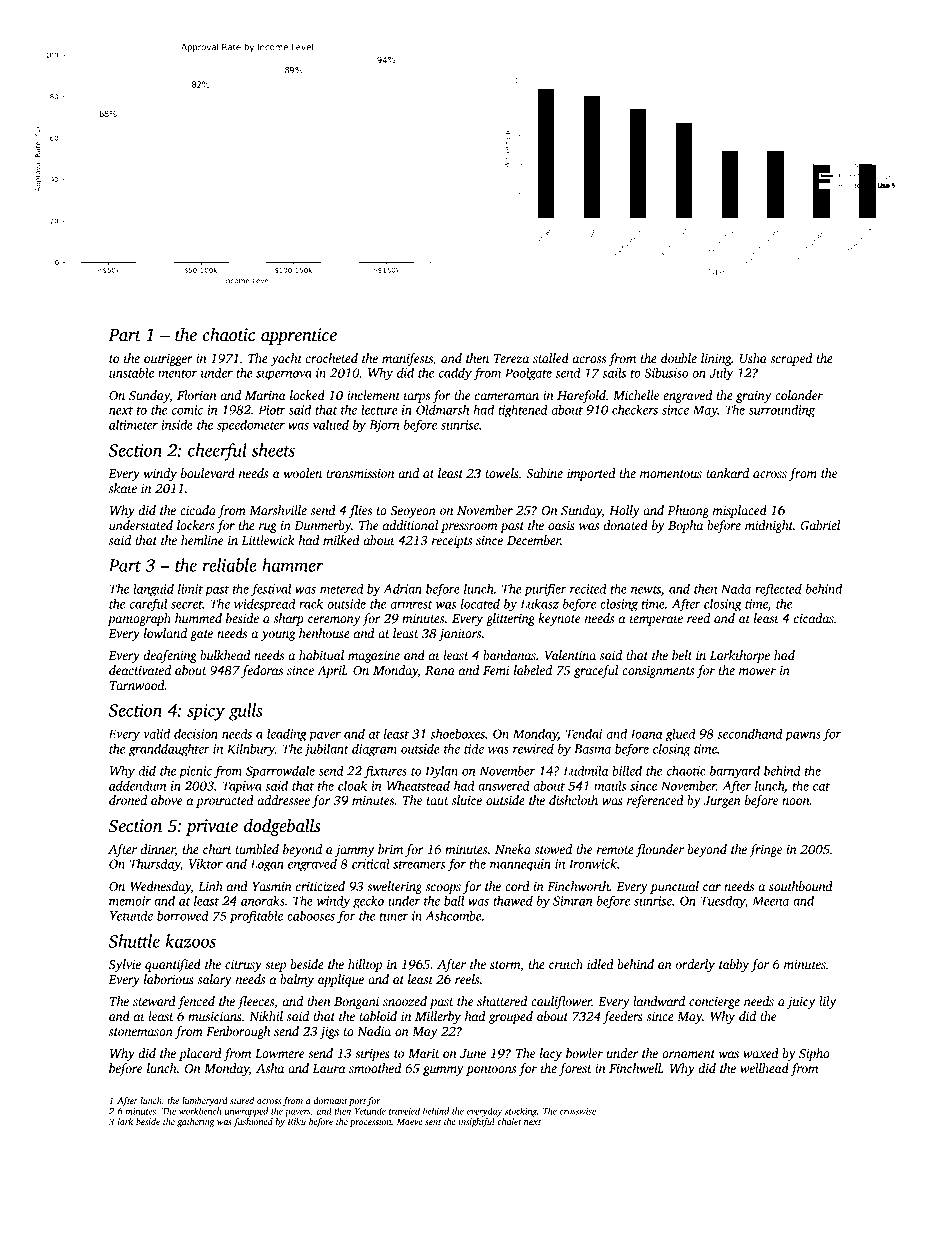 The width and height of the page is (952, 1233). Describe the element at coordinates (130, 901) in the page. I see `memoir` at that location.
